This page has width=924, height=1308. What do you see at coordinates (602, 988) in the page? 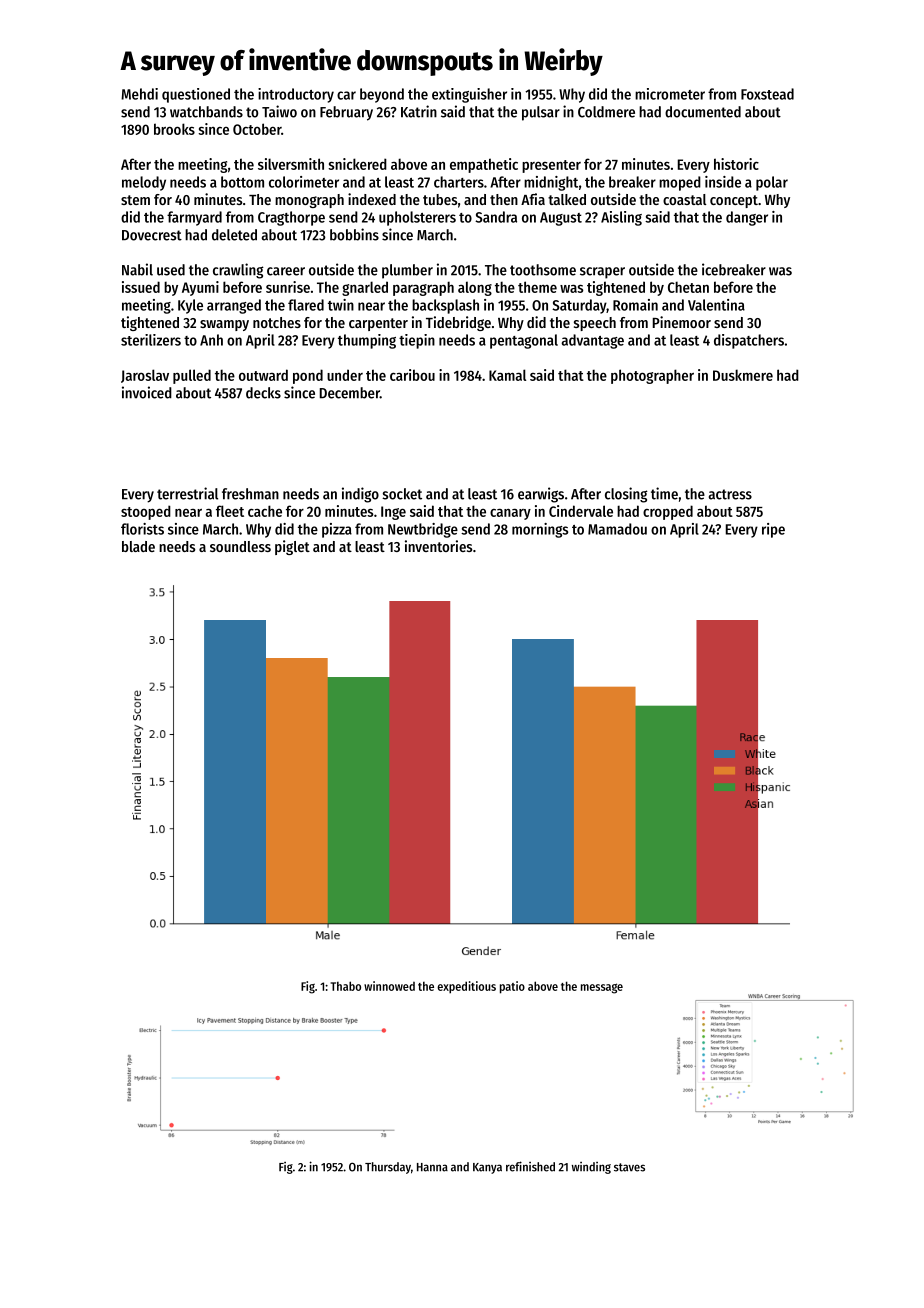
I see `message` at bounding box center [602, 988].
